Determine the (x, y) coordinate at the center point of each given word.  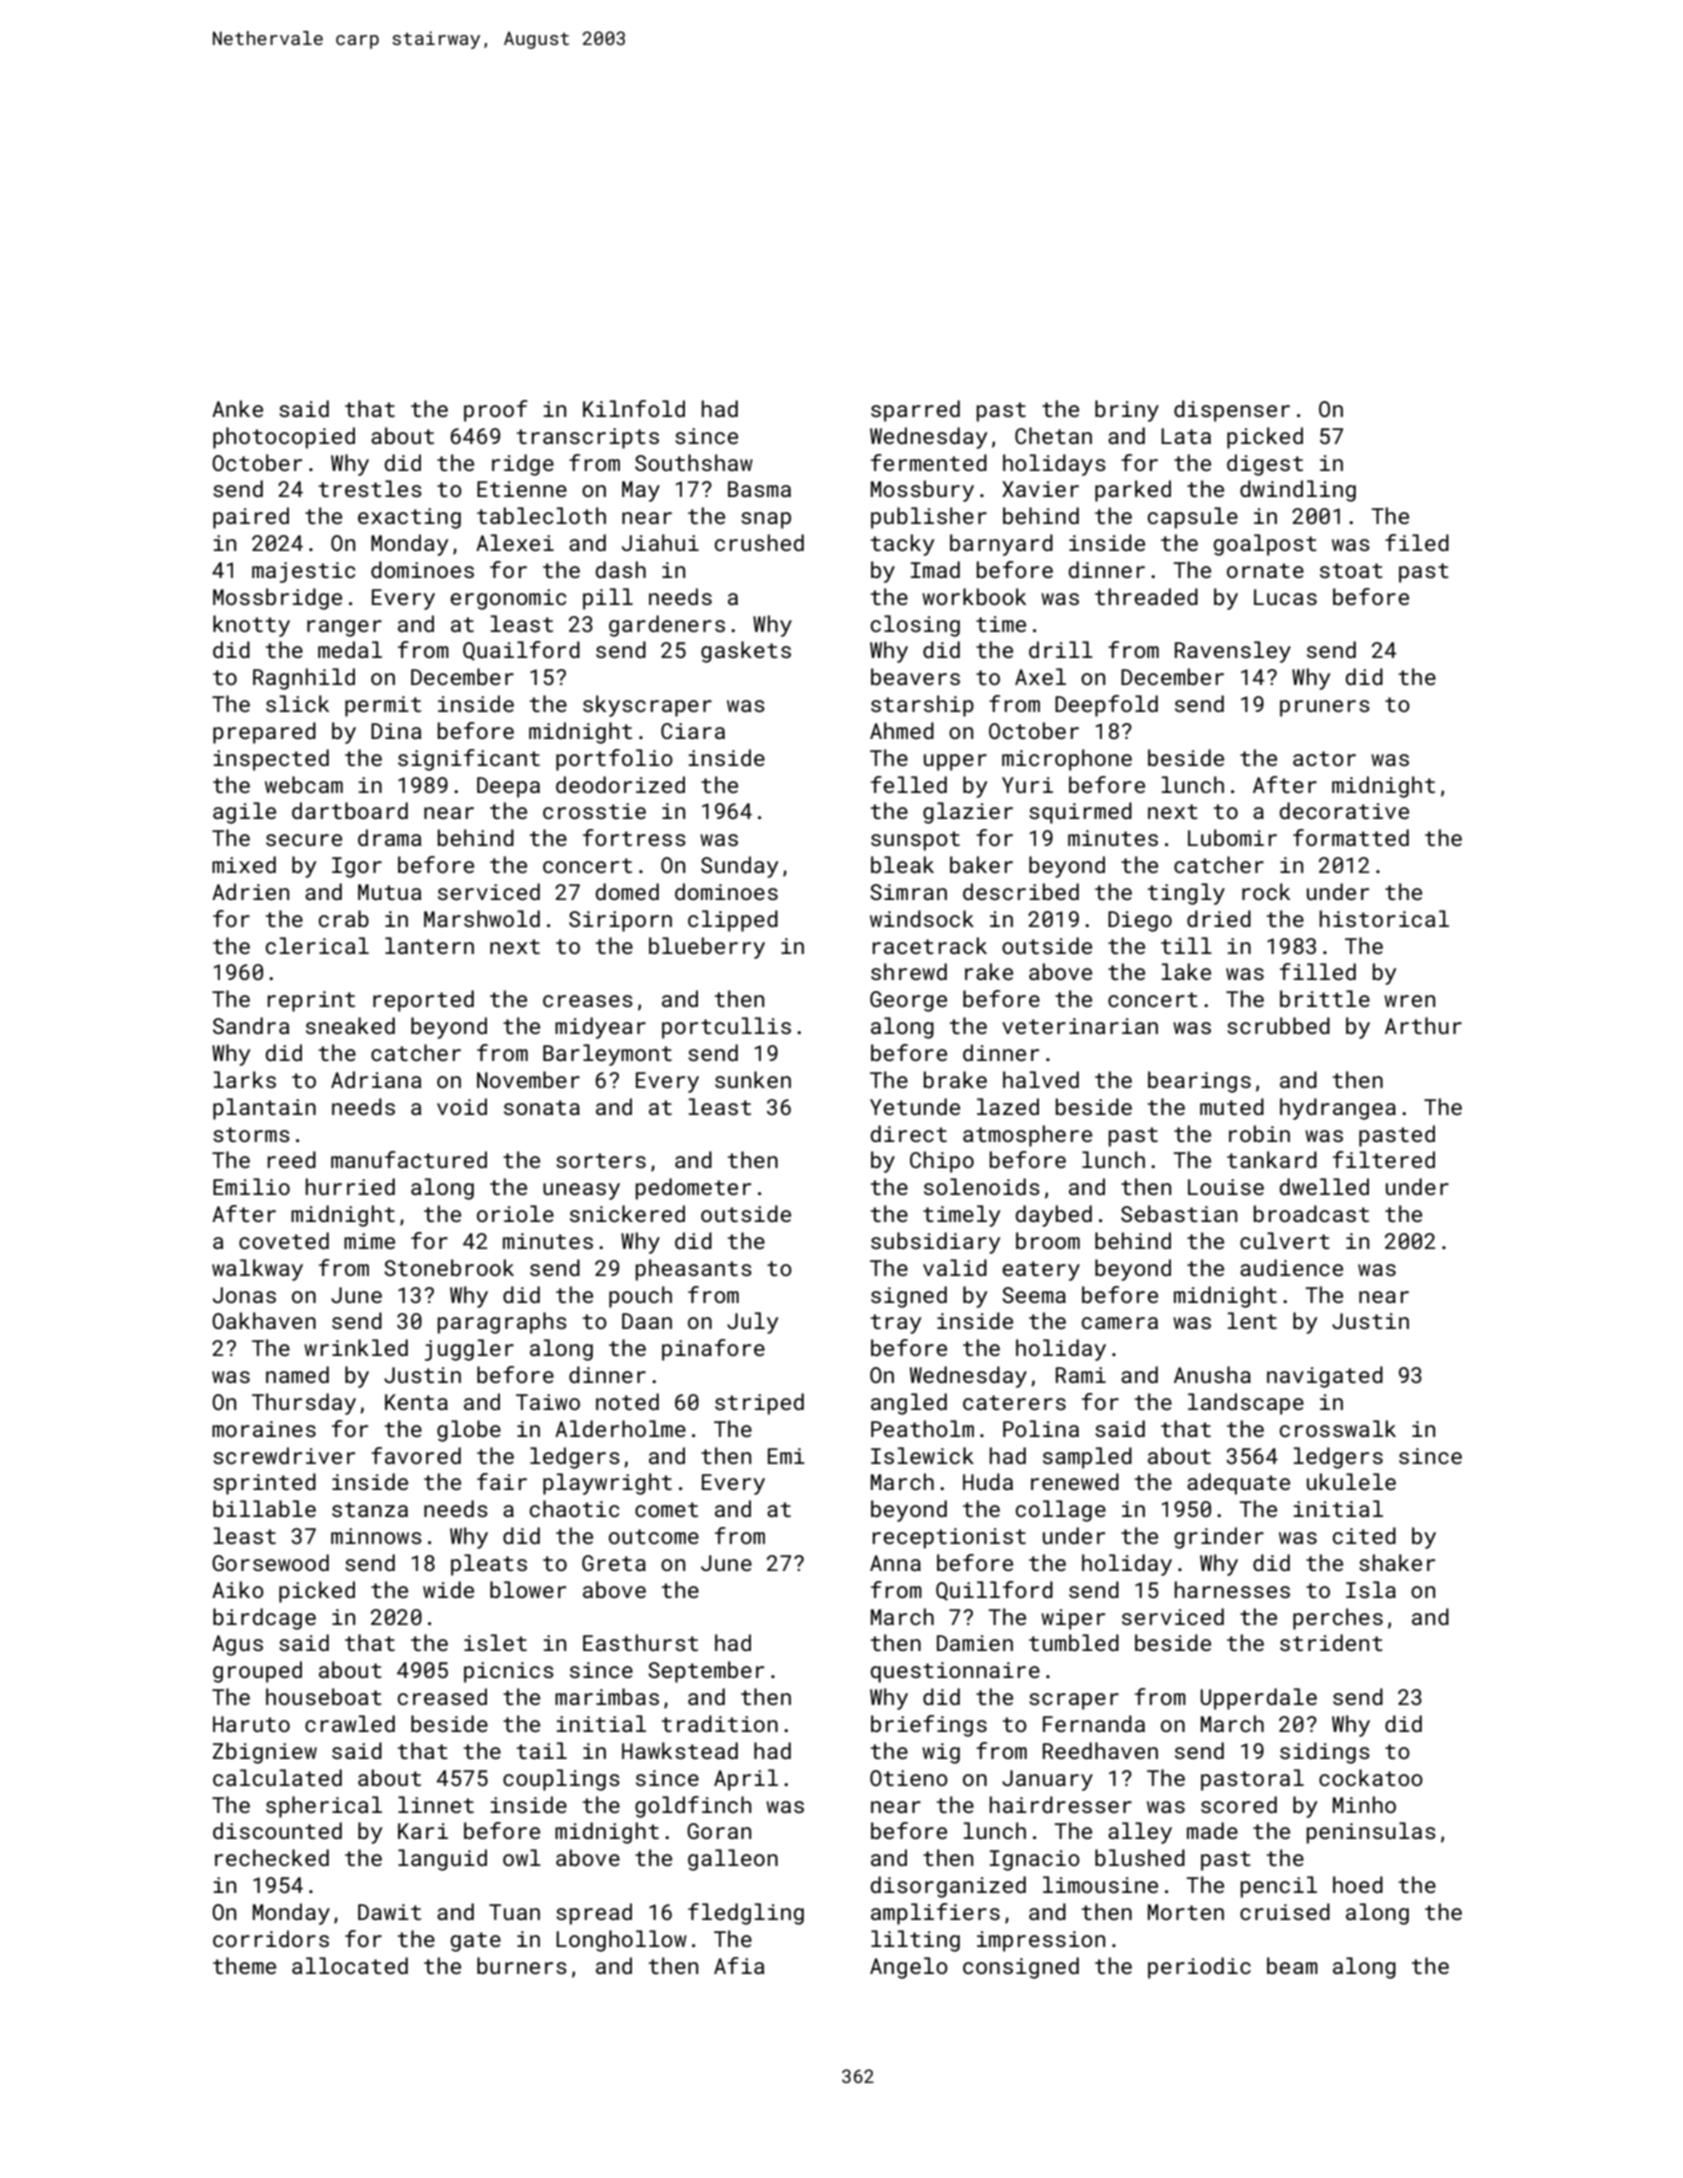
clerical (317, 945)
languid (442, 1860)
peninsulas (1371, 1833)
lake (1186, 971)
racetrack (930, 945)
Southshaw (694, 462)
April (746, 1780)
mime (369, 1241)
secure (304, 840)
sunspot (915, 841)
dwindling (1298, 491)
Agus (237, 1645)
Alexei (515, 542)
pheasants (694, 1270)
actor (1324, 758)
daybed (1053, 1216)
